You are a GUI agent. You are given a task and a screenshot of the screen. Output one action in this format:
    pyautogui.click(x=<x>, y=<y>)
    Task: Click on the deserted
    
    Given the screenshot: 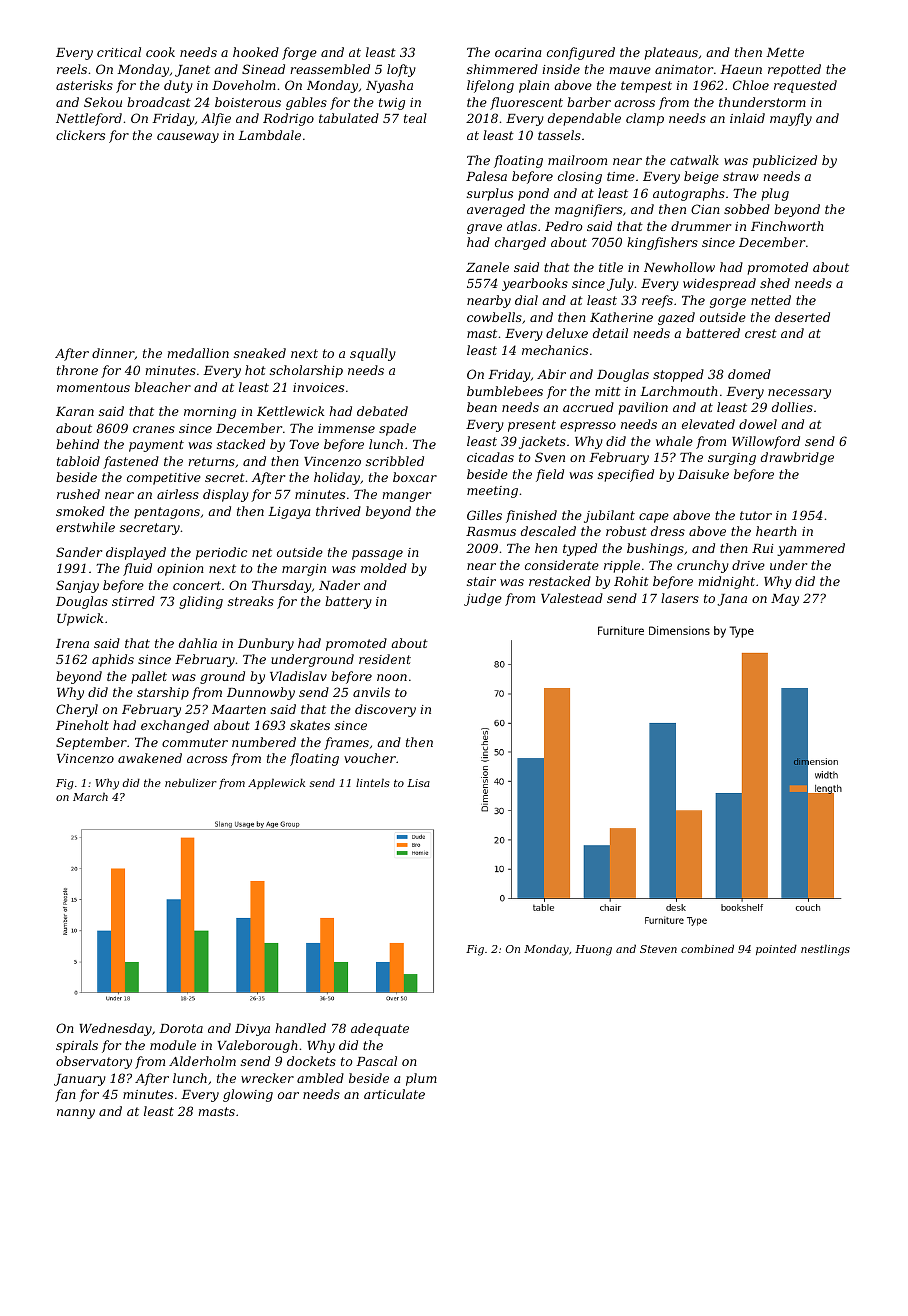 What is the action you would take?
    pyautogui.click(x=802, y=317)
